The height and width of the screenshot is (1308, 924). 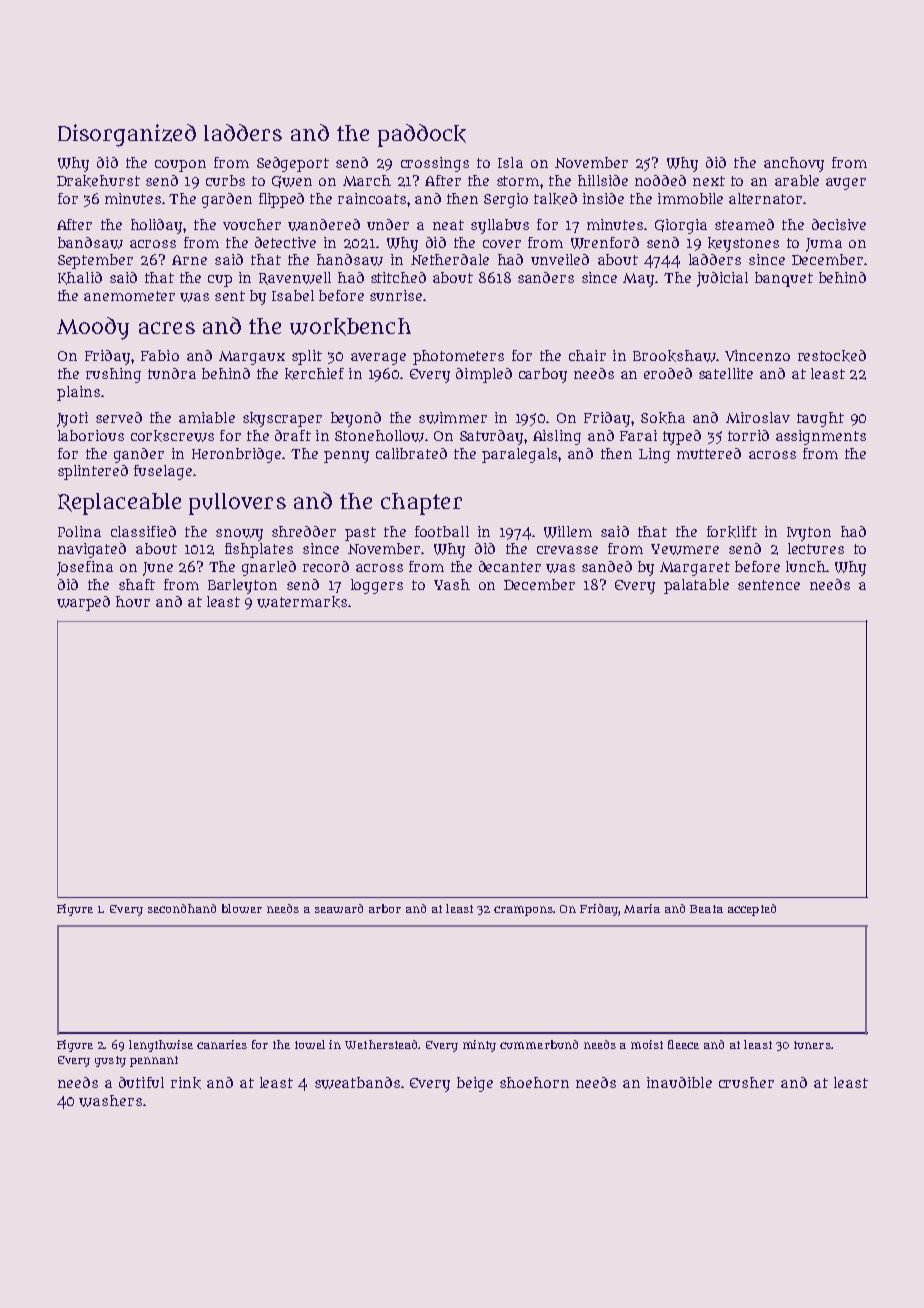 I want to click on amiable, so click(x=207, y=417).
